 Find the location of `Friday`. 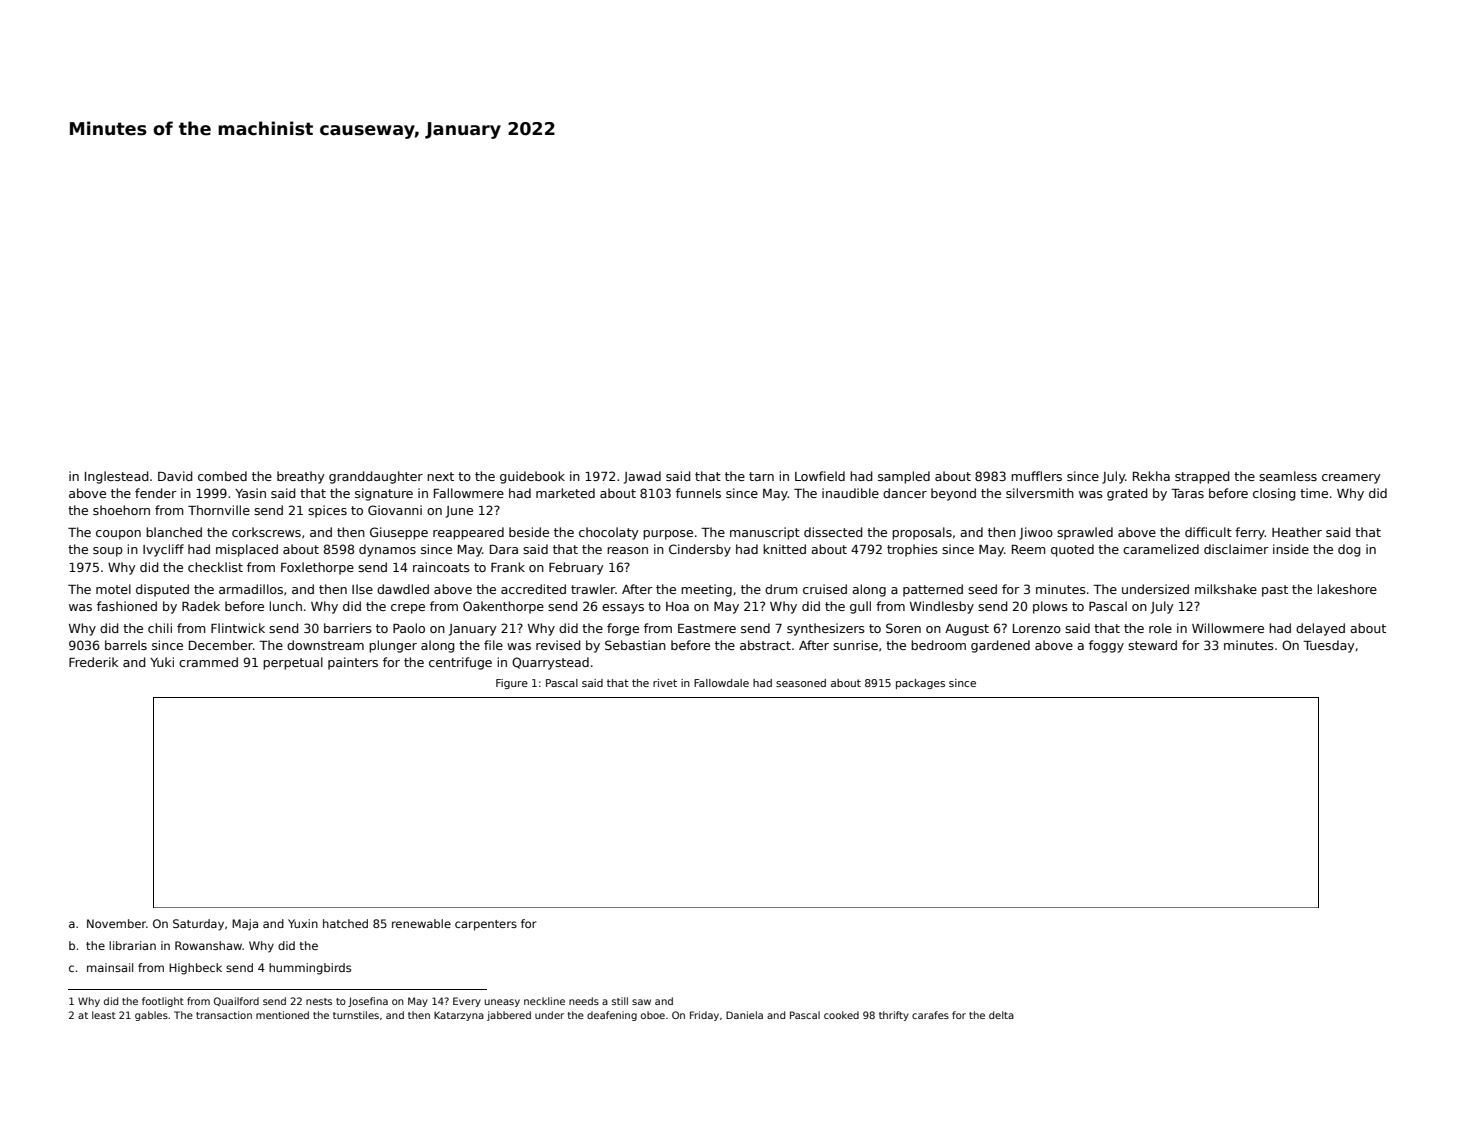

Friday is located at coordinates (704, 1016).
